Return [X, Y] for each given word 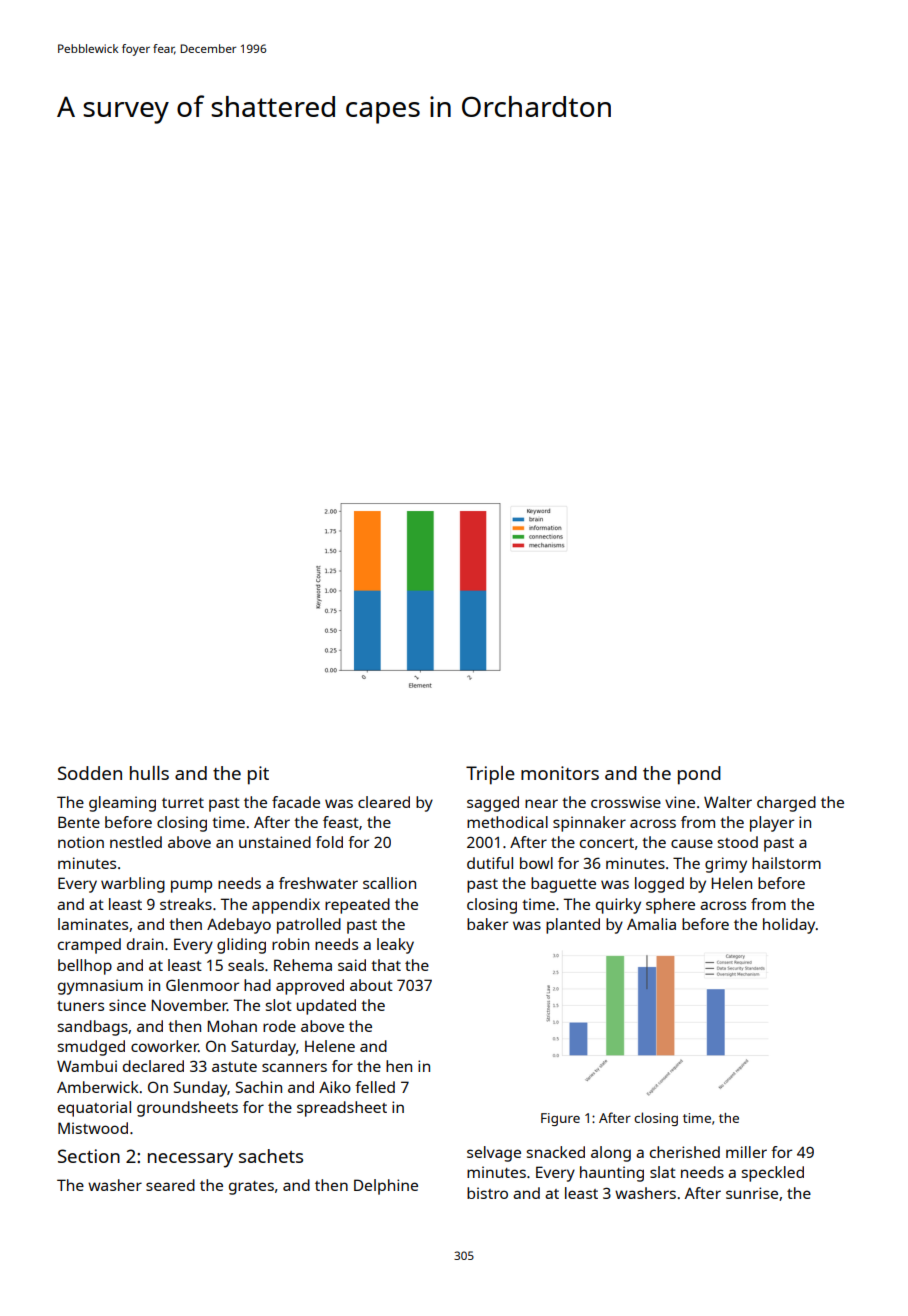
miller [746, 1152]
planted [573, 926]
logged [659, 885]
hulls [149, 773]
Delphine [386, 1187]
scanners [294, 1067]
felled [375, 1087]
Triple [490, 775]
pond [699, 775]
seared [170, 1185]
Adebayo [239, 926]
